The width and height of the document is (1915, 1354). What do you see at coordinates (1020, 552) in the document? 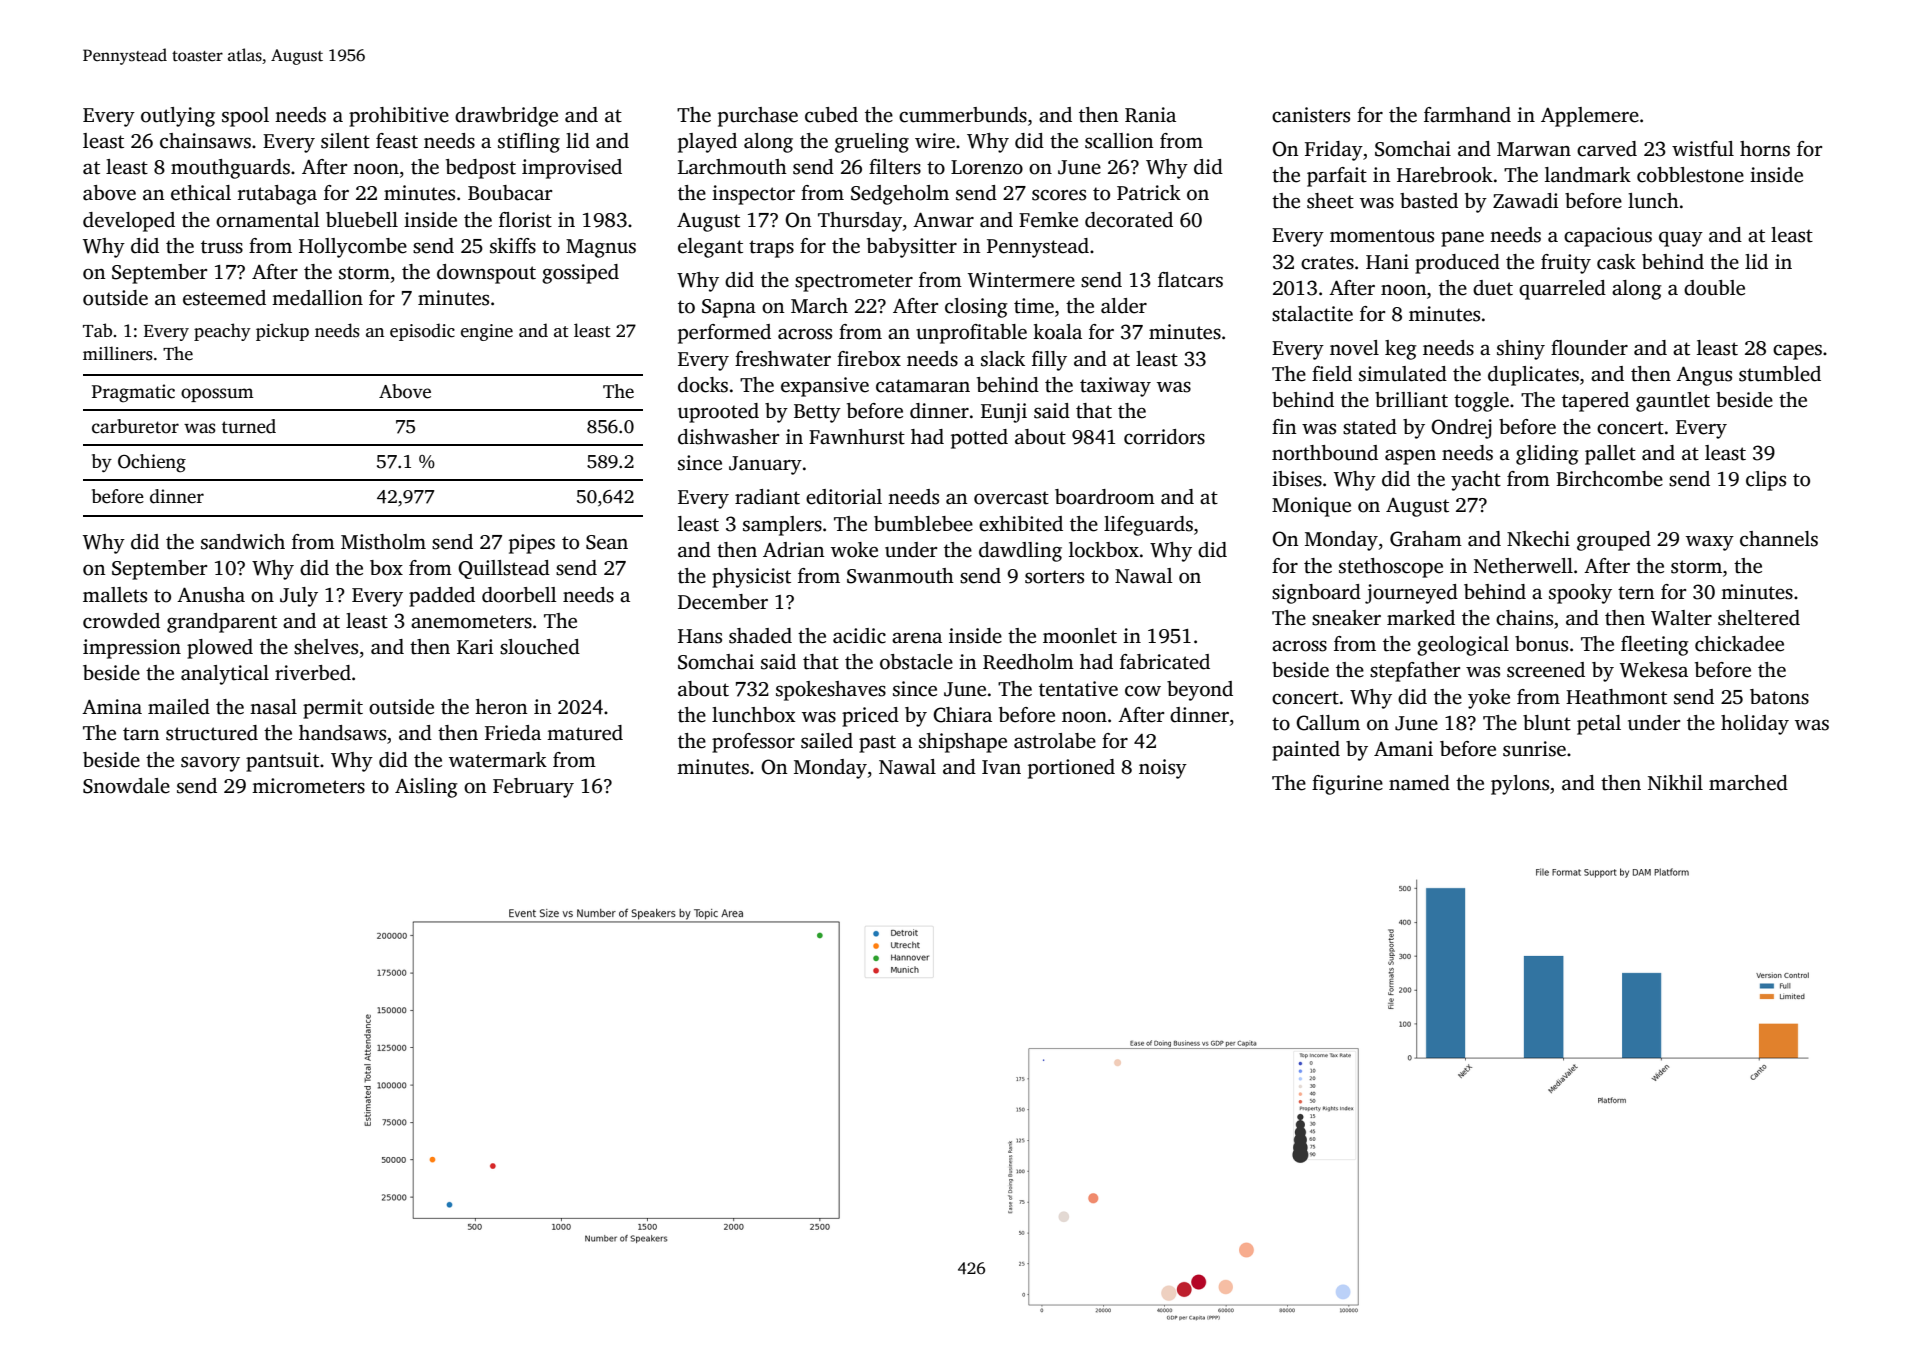
I see `dawdling` at bounding box center [1020, 552].
